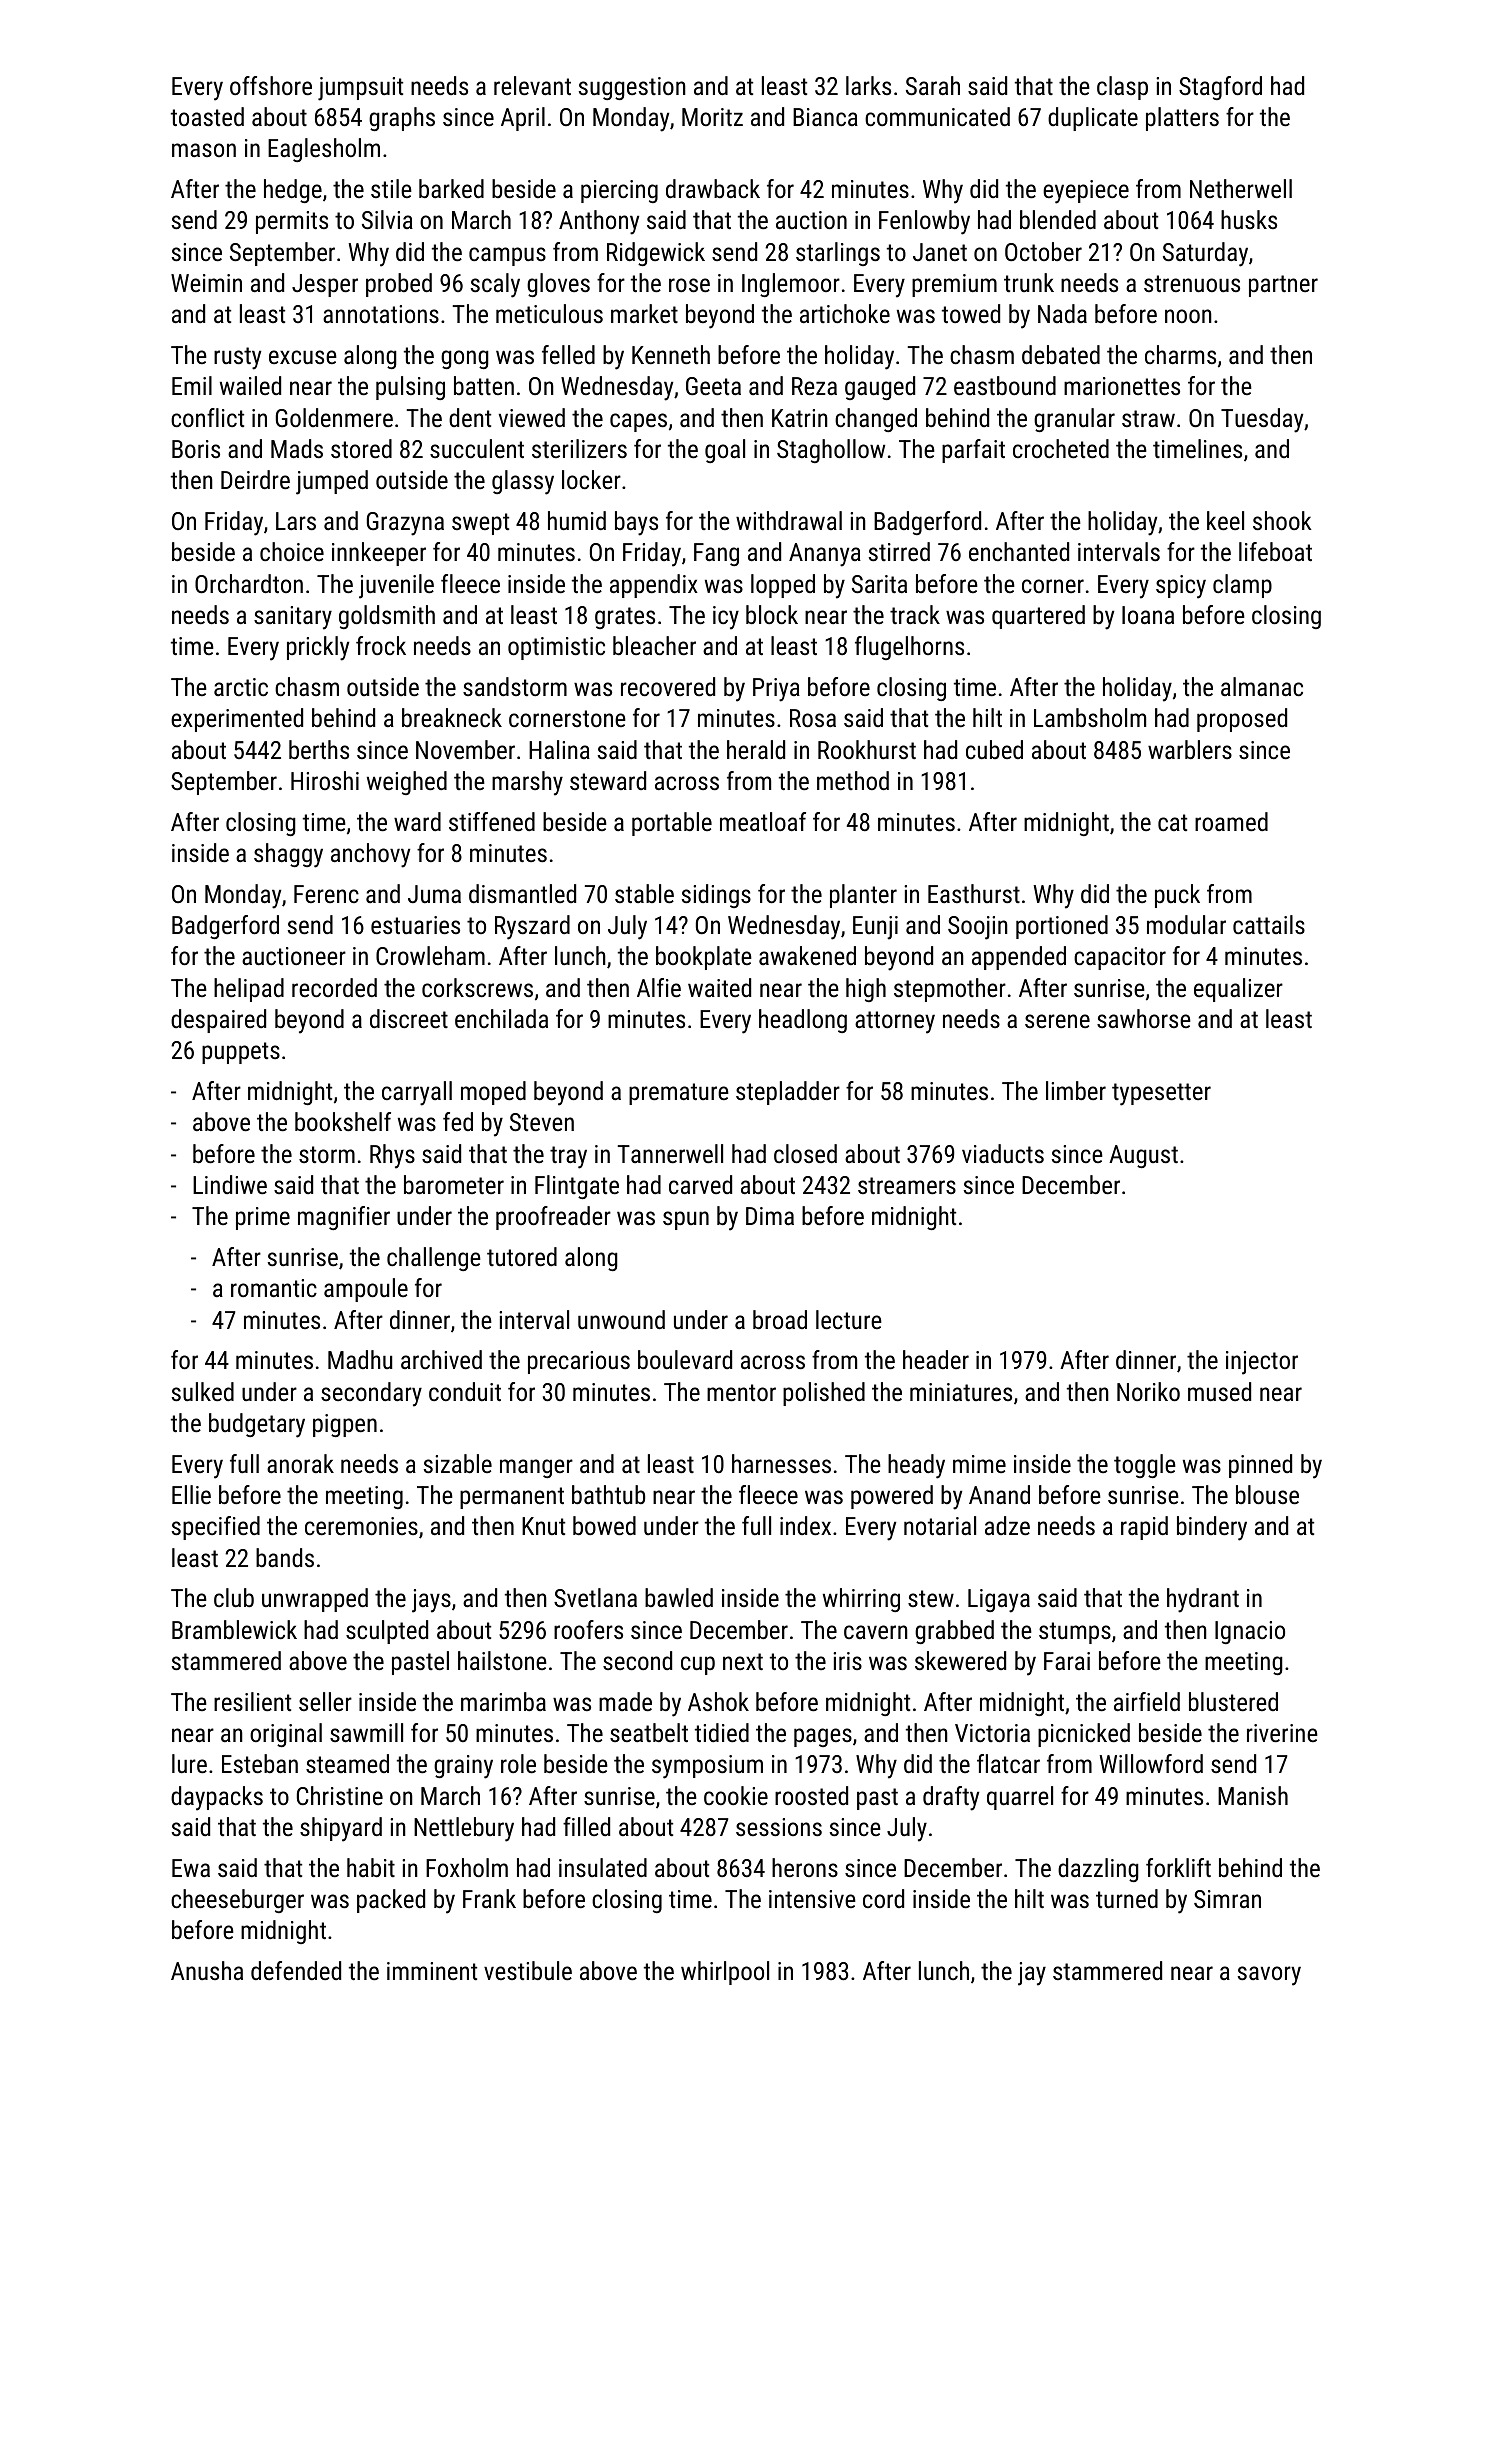  I want to click on sulked, so click(203, 1391).
